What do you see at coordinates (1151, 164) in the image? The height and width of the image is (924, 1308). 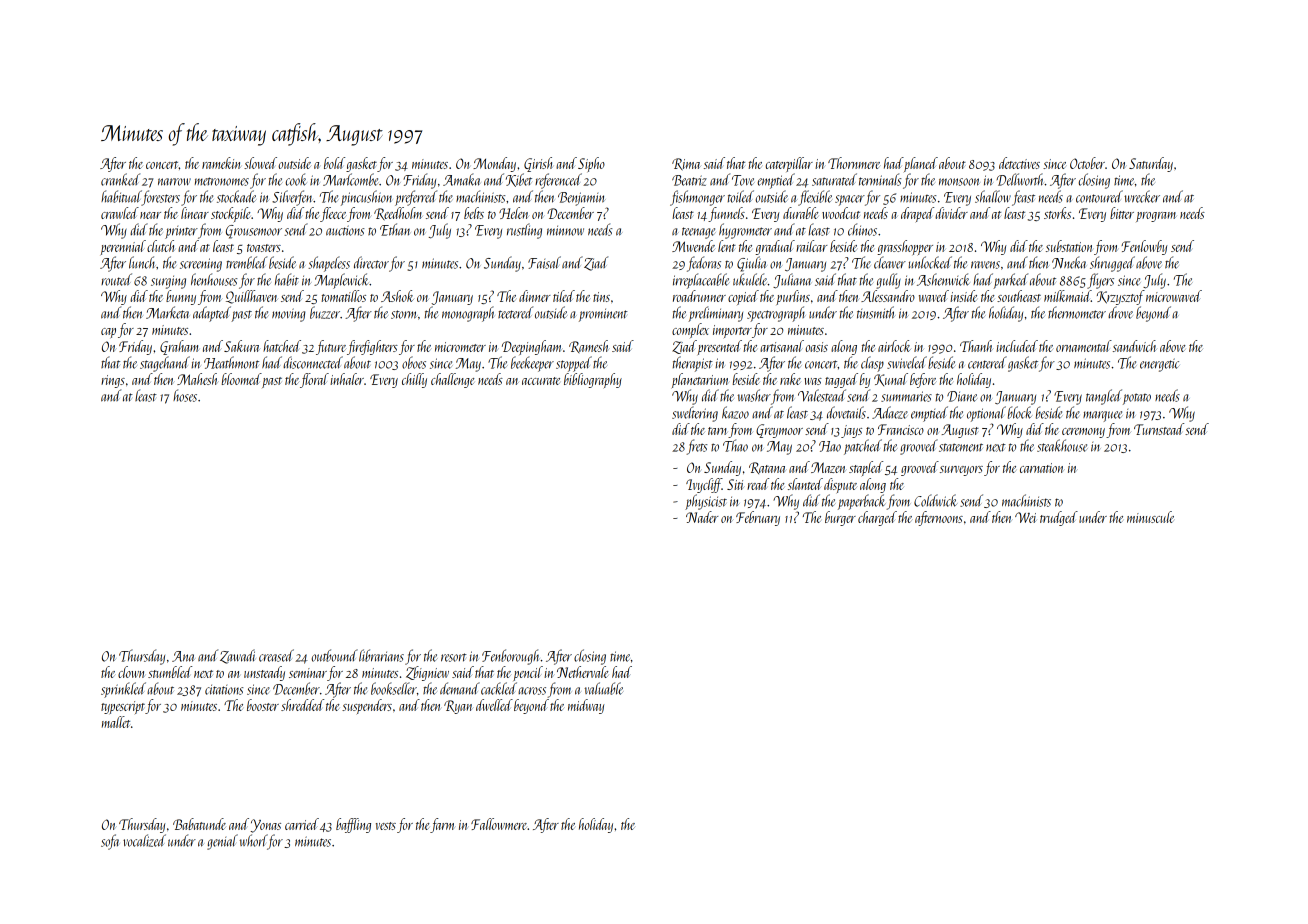 I see `Saturday` at bounding box center [1151, 164].
